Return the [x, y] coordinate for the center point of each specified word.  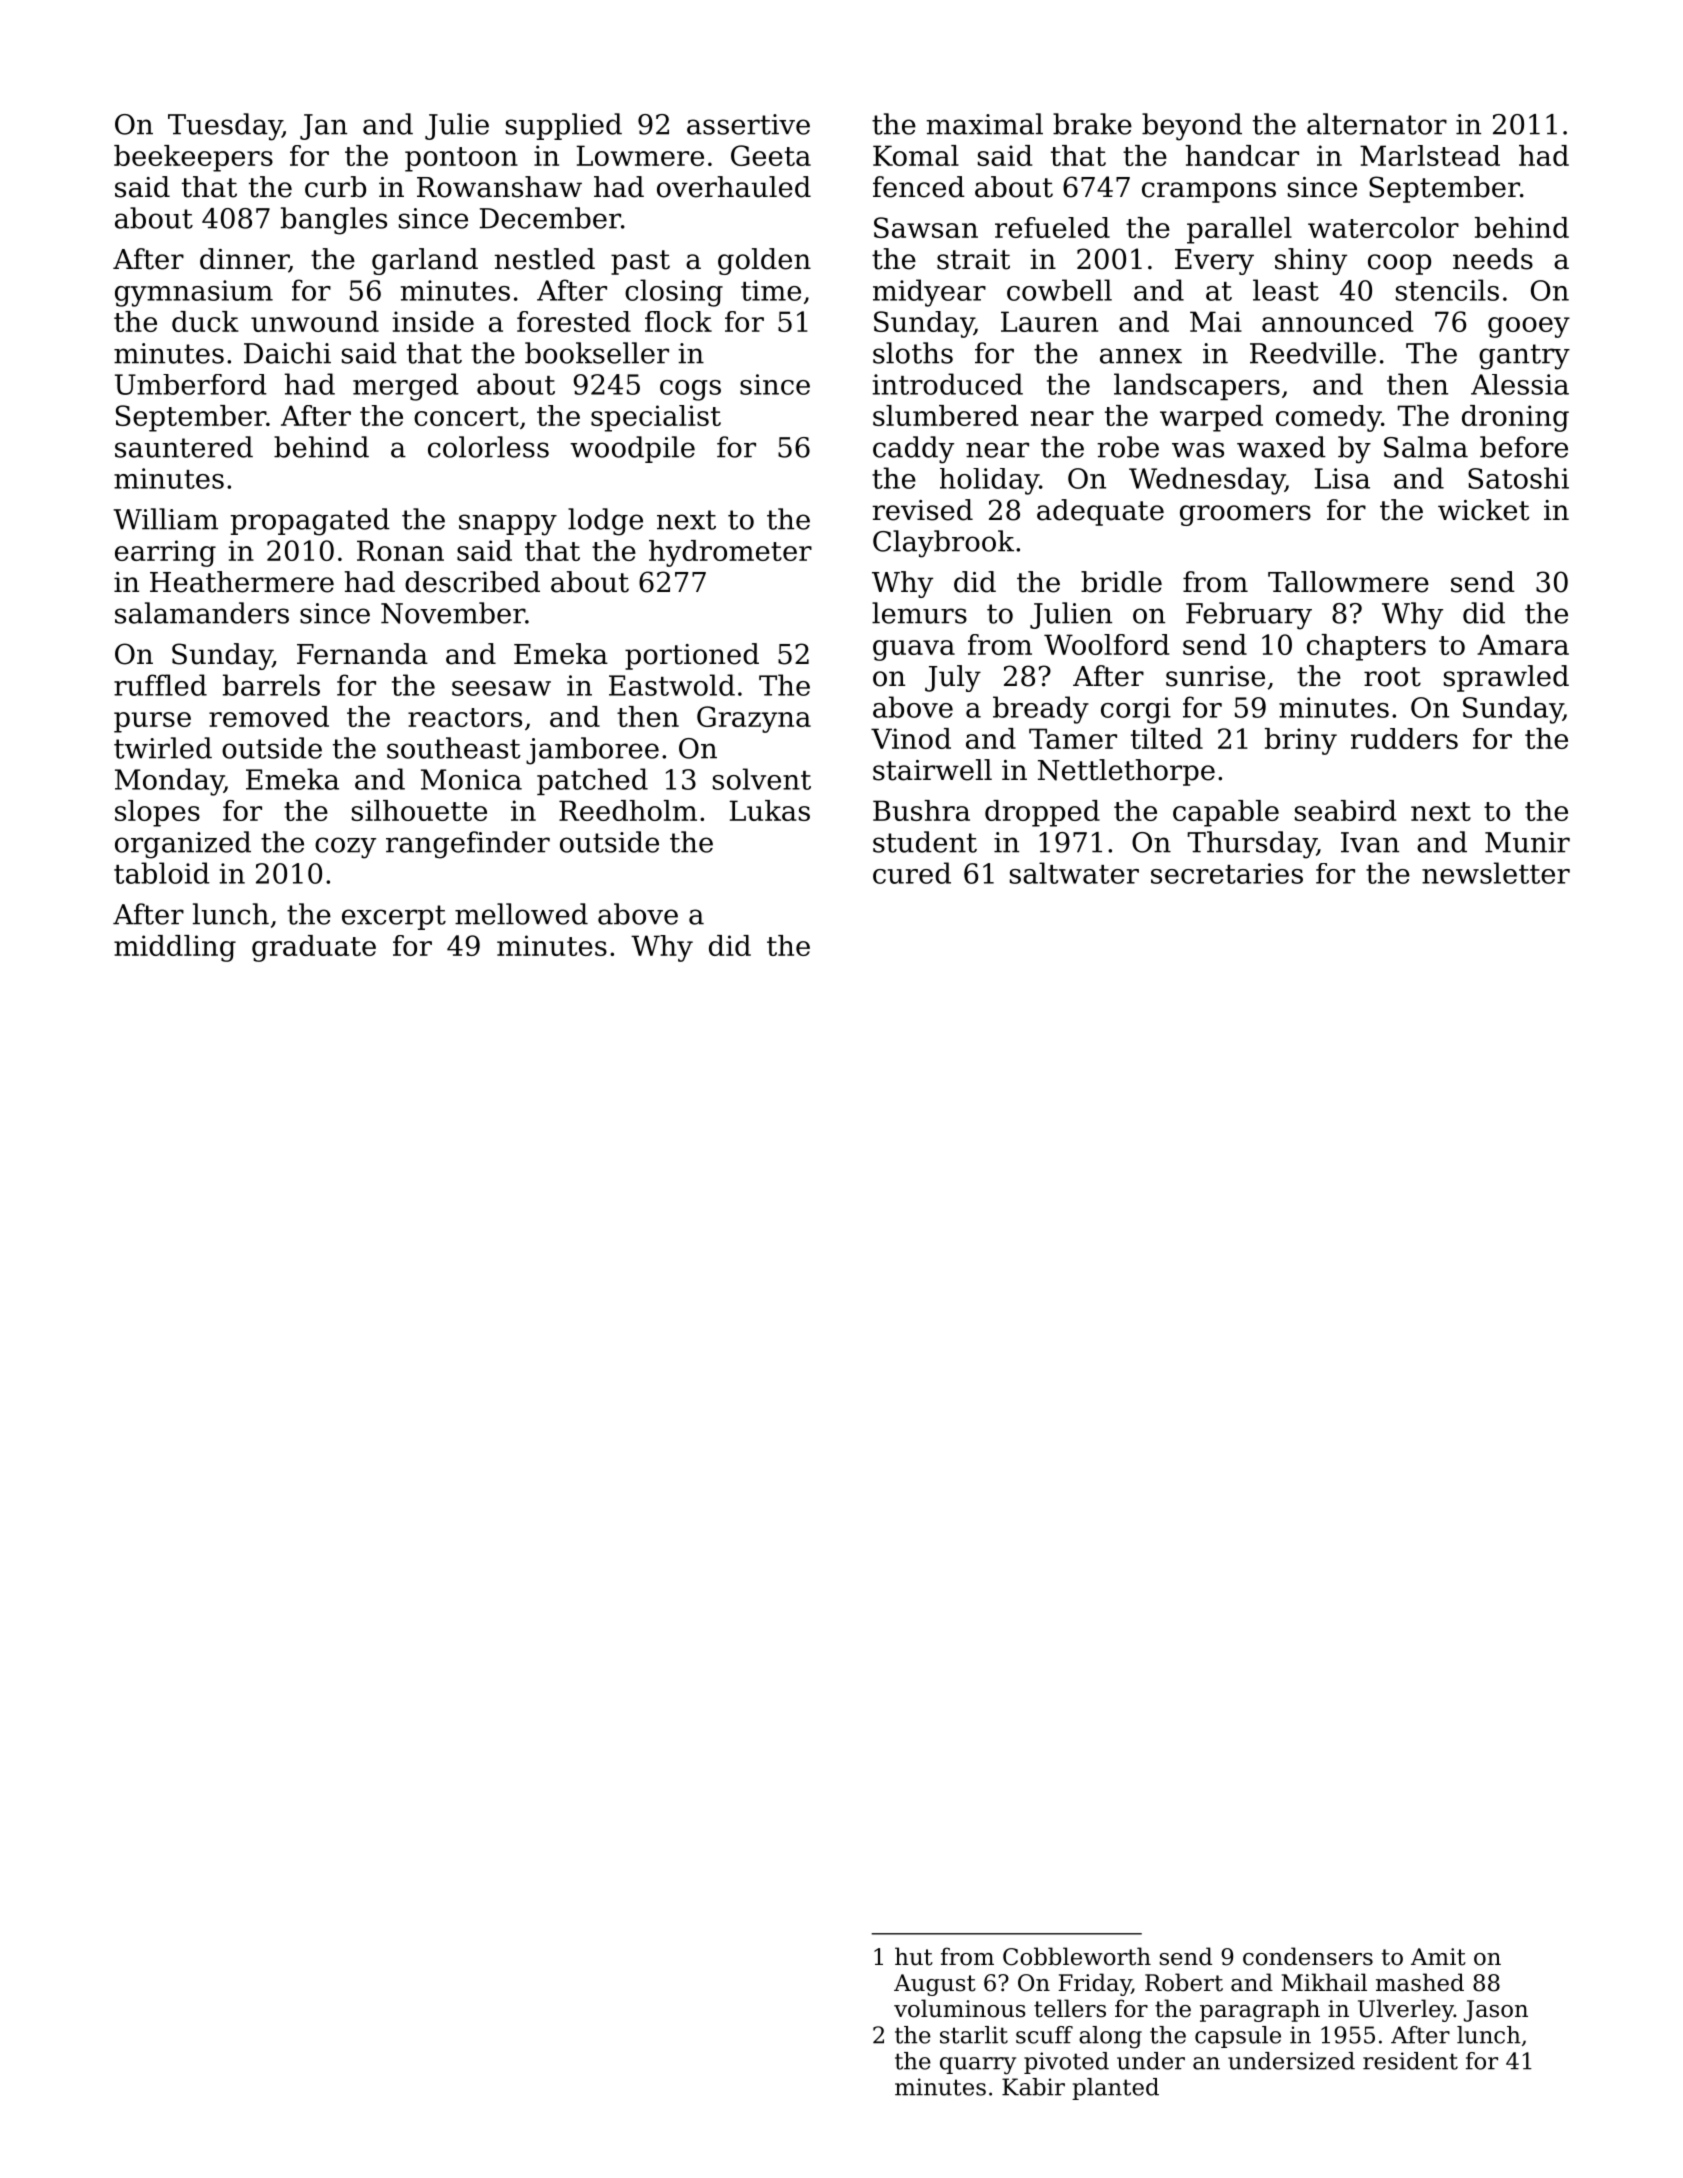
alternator [1377, 124]
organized [183, 845]
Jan [323, 127]
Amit [1438, 1957]
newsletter [1496, 873]
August [935, 1985]
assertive [748, 124]
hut [914, 1956]
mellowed [521, 914]
